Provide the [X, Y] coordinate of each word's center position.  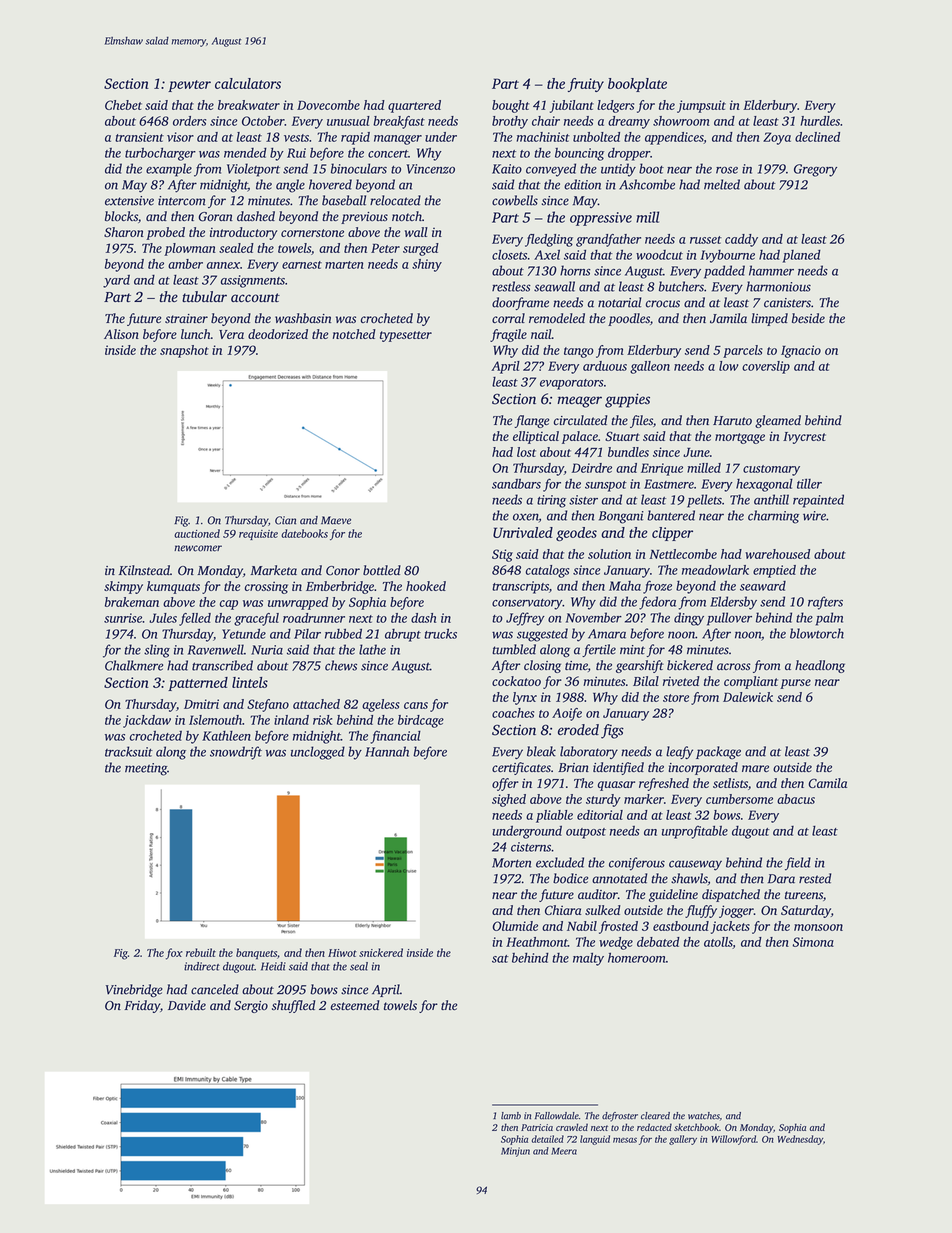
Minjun [515, 1152]
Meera [564, 1151]
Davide [187, 1005]
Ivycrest [804, 438]
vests [296, 138]
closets [509, 255]
